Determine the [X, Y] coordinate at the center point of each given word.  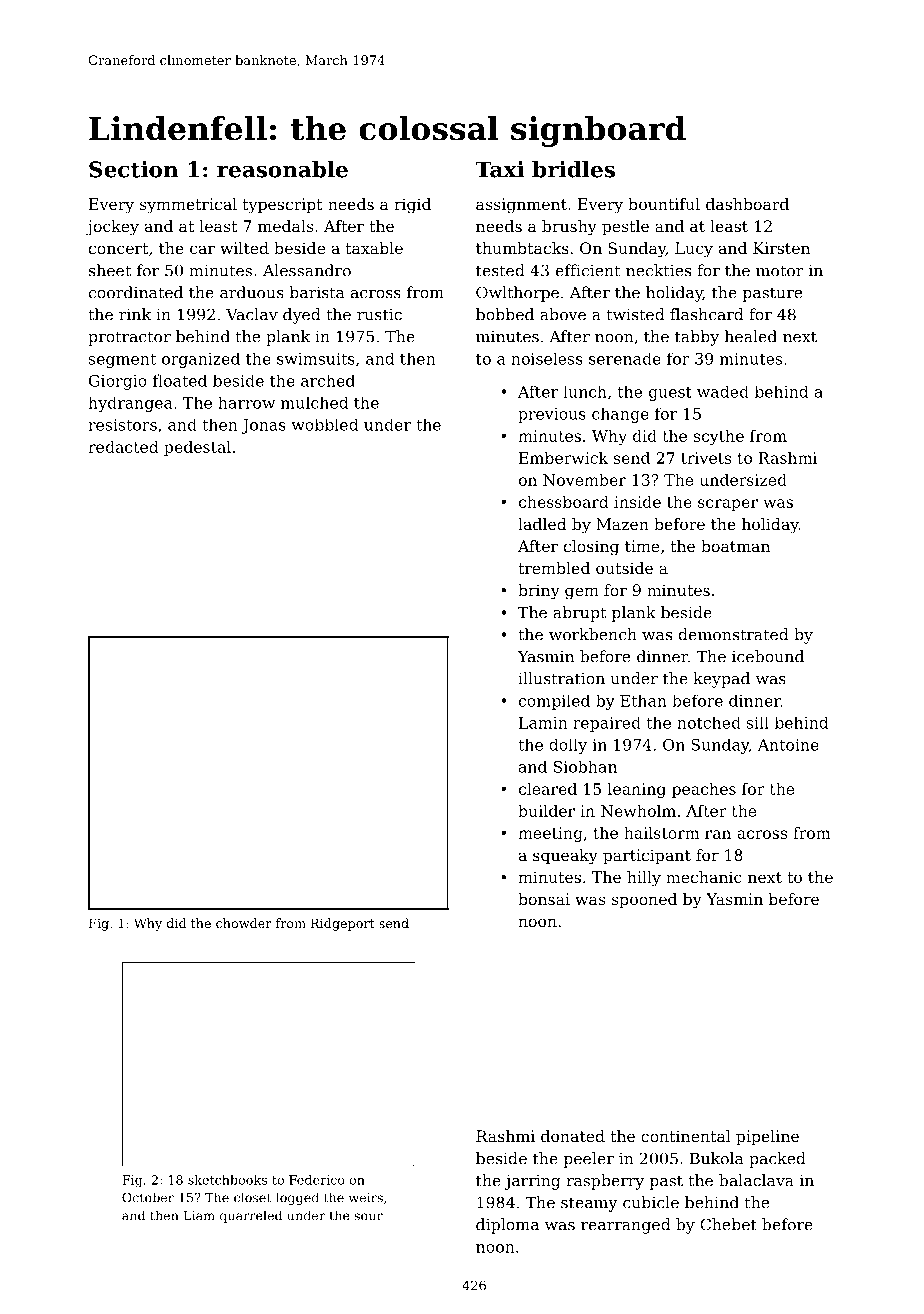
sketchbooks [227, 1180]
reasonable [282, 169]
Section [133, 169]
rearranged [625, 1226]
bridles [573, 169]
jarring [532, 1182]
